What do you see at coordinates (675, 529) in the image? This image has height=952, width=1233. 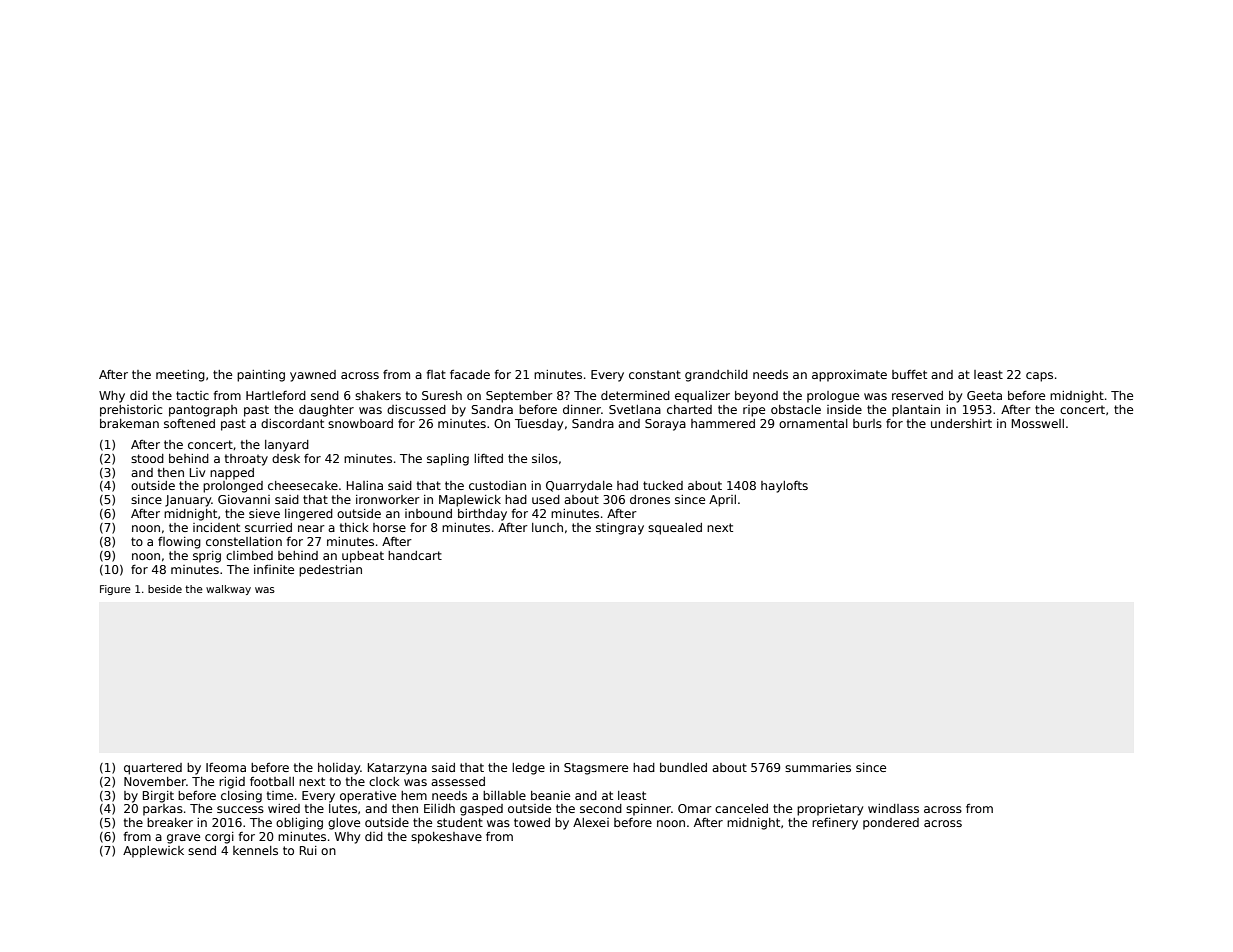 I see `squealed` at bounding box center [675, 529].
